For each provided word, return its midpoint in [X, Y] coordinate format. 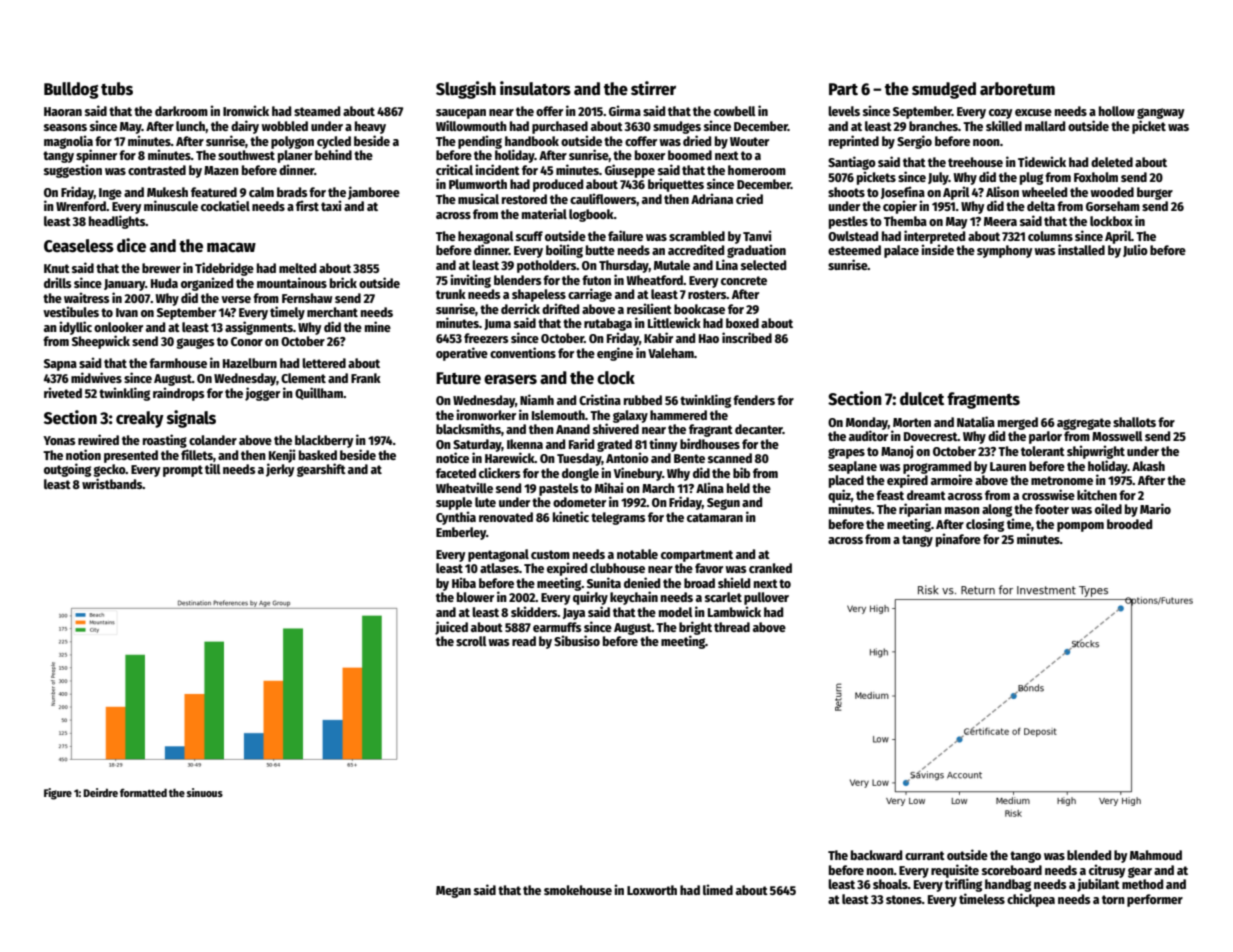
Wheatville [464, 487]
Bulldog [71, 90]
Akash [1148, 466]
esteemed [854, 250]
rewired [98, 439]
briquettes [676, 185]
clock [616, 378]
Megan [453, 892]
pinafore [958, 540]
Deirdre [100, 792]
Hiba [464, 582]
